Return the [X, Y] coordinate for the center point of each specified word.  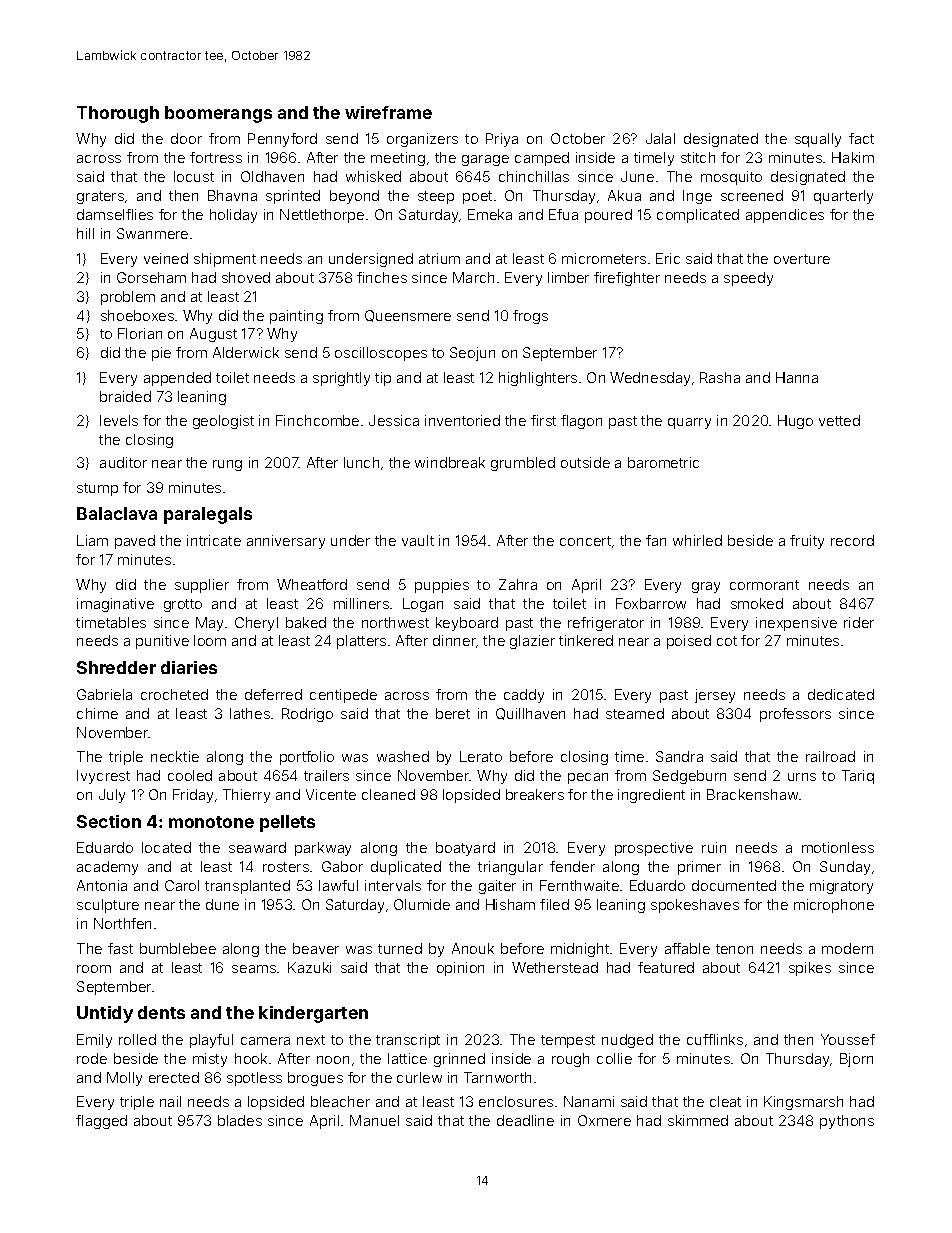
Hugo [795, 422]
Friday [193, 796]
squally [818, 140]
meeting [398, 159]
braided [125, 396]
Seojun [472, 354]
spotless [254, 1079]
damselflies [115, 214]
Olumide [422, 904]
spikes [810, 969]
